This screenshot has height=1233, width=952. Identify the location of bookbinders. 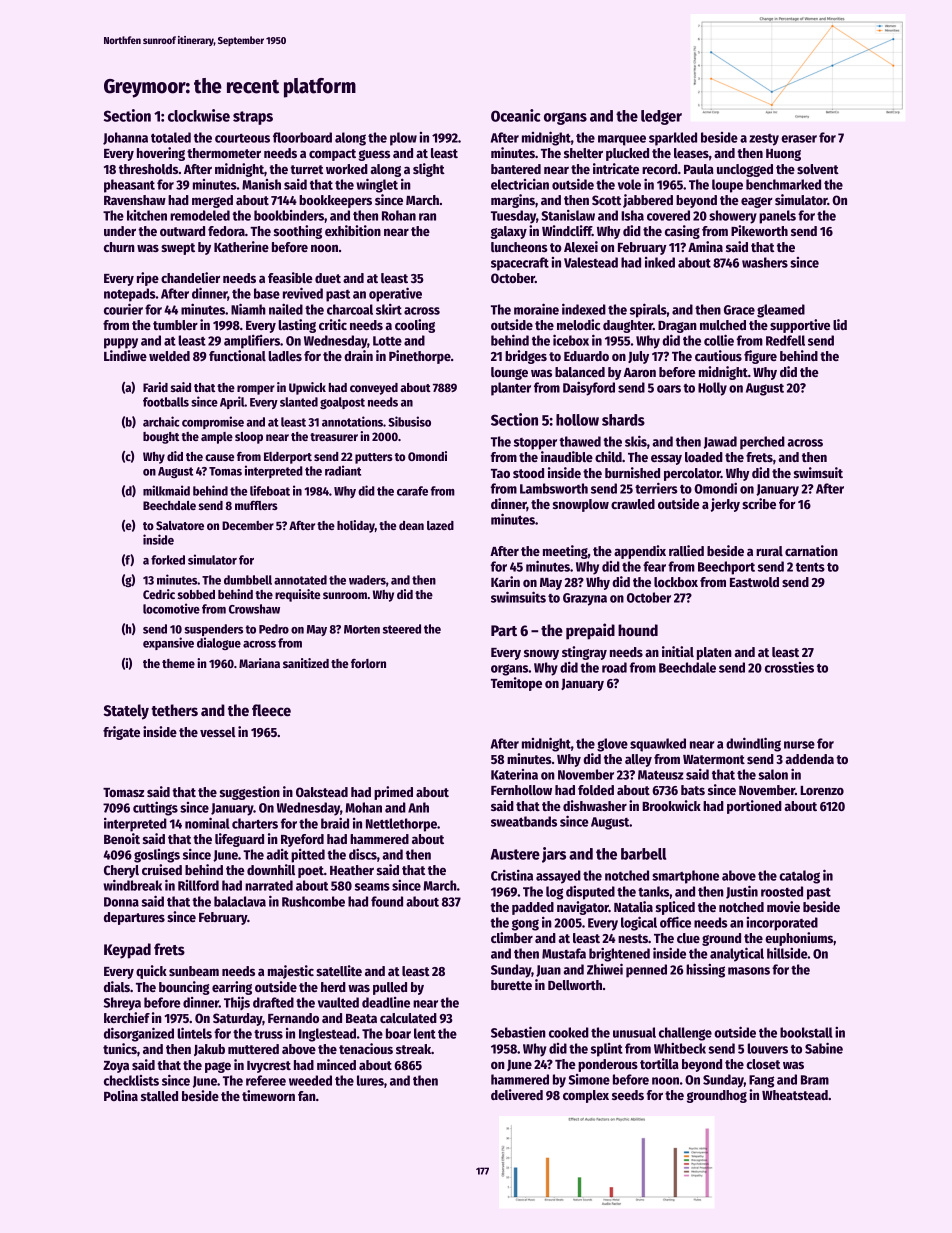
(289, 215).
